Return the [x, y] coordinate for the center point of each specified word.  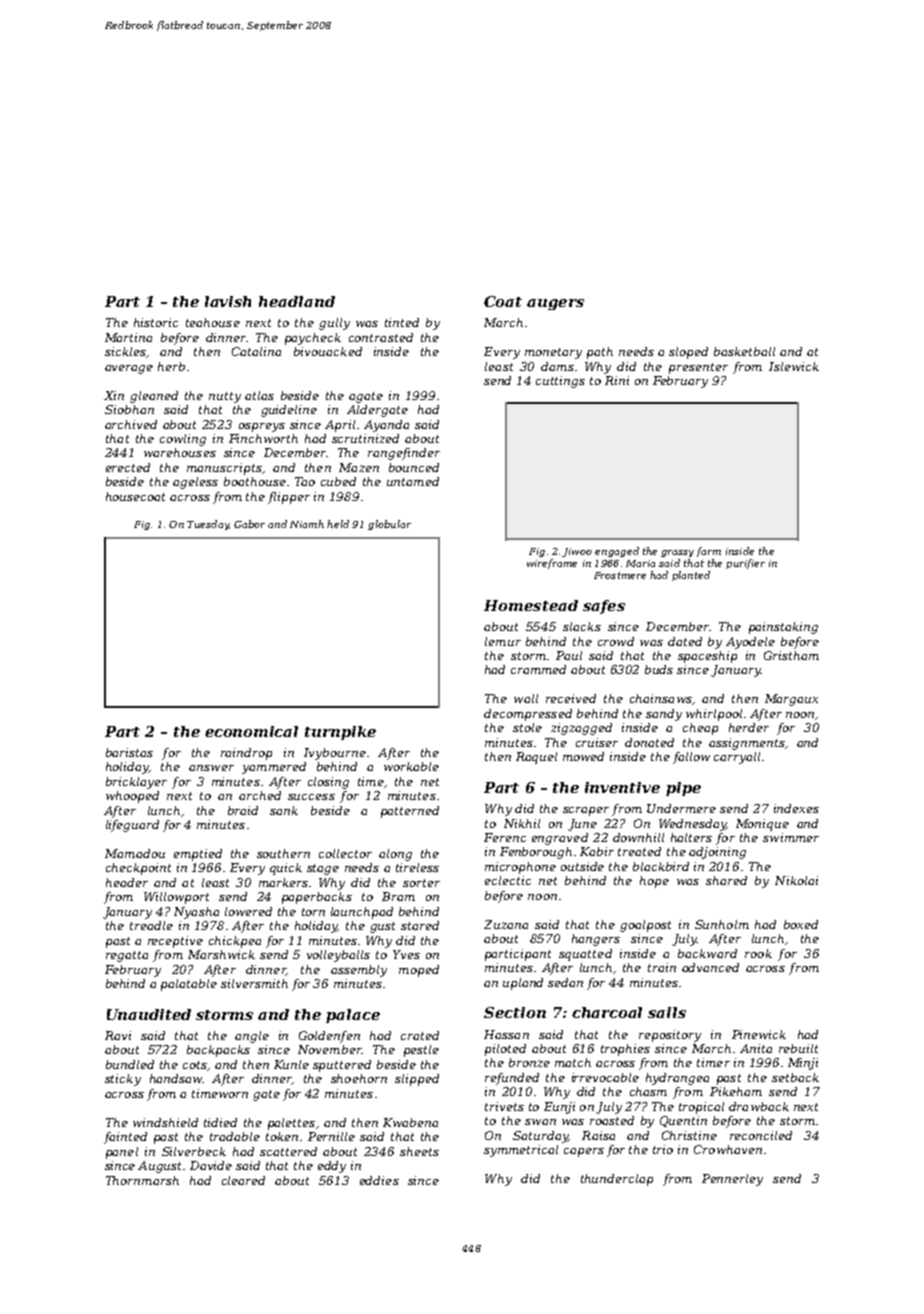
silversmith [254, 983]
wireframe [552, 564]
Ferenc [505, 837]
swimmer [791, 837]
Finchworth [263, 438]
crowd [616, 641]
